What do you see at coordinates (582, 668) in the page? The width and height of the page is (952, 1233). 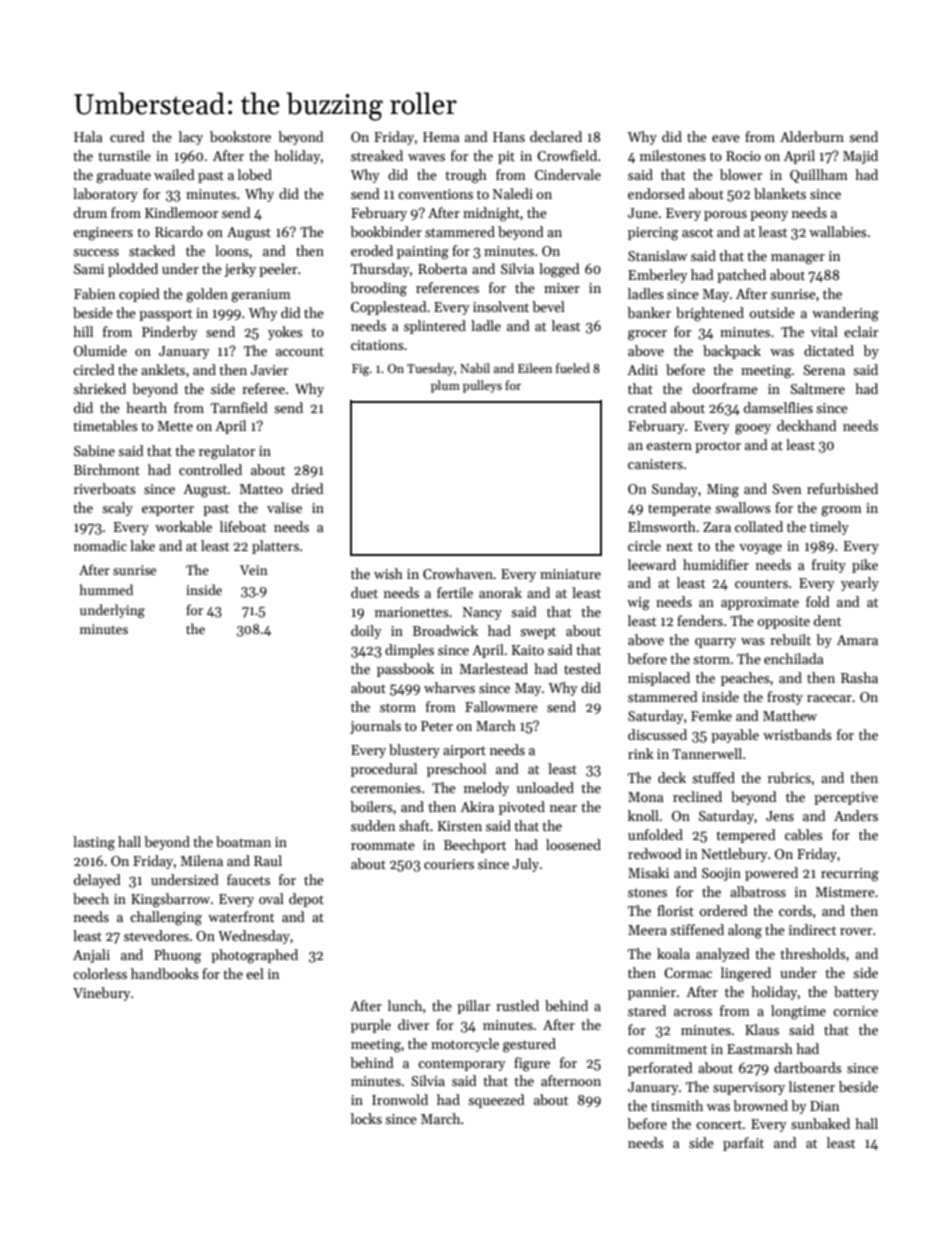 I see `tested` at bounding box center [582, 668].
